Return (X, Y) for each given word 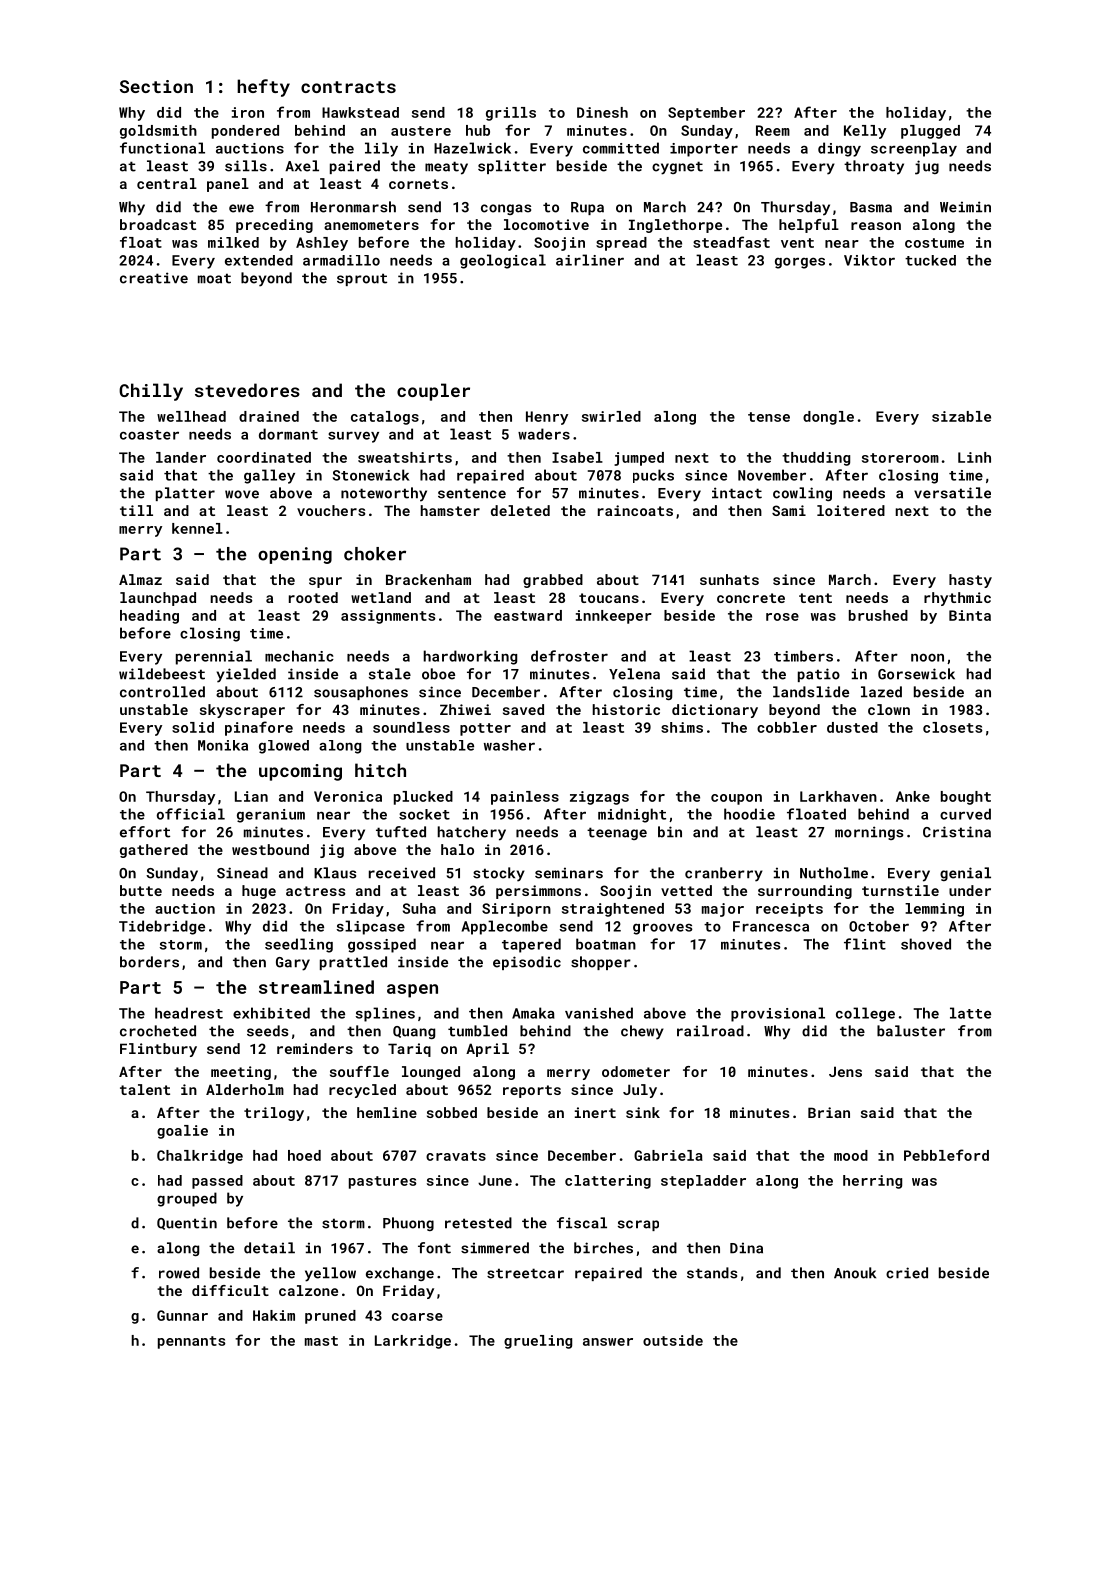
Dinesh (602, 112)
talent (145, 1089)
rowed (179, 1273)
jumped (639, 459)
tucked (930, 260)
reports (532, 1091)
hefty (263, 88)
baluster (911, 1031)
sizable (961, 416)
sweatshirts (405, 457)
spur (325, 582)
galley (269, 476)
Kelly (865, 132)
